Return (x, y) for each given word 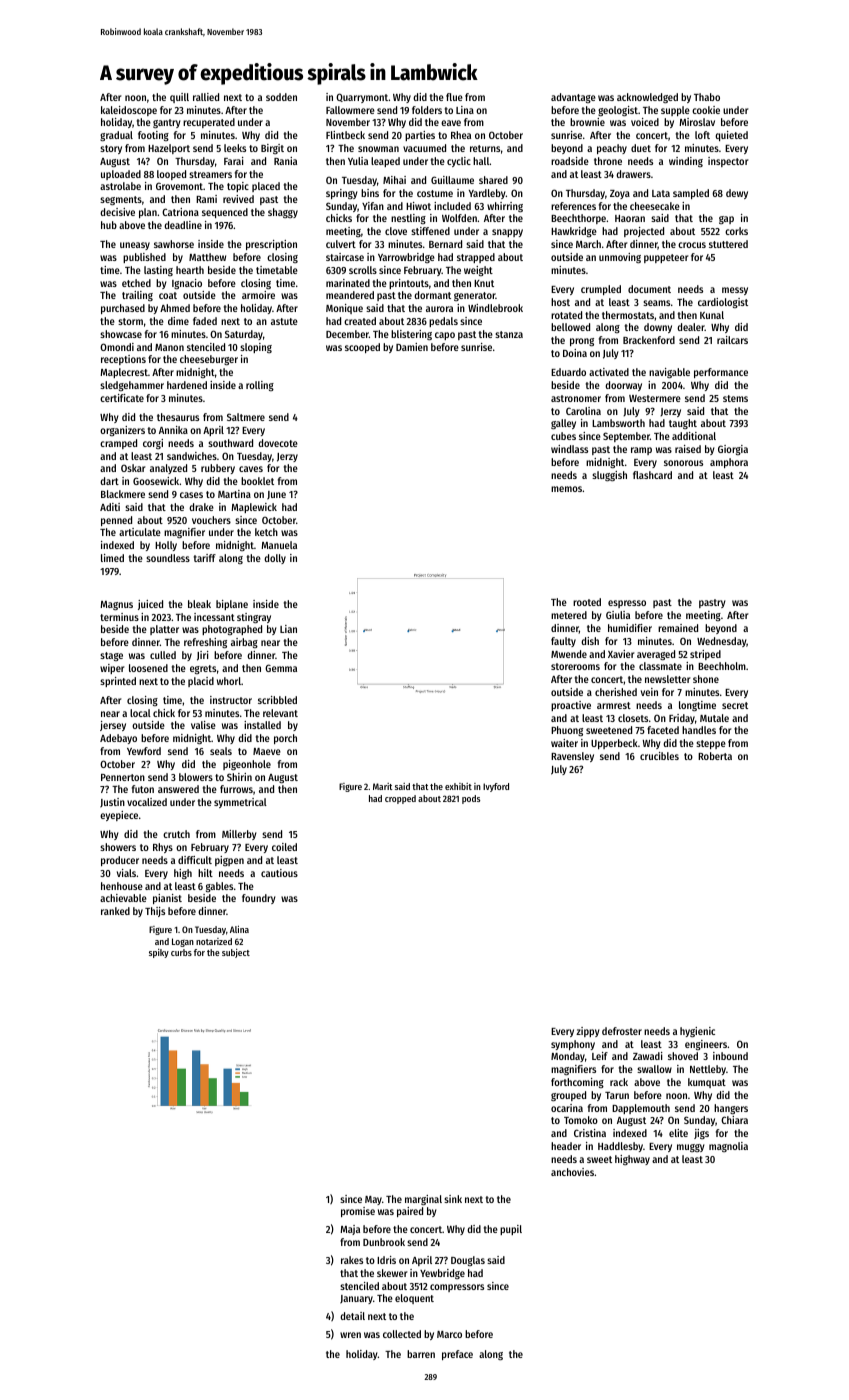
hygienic (697, 1032)
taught (683, 424)
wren (350, 1335)
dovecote (278, 443)
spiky (159, 953)
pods (471, 799)
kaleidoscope (129, 111)
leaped (385, 162)
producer (120, 861)
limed (112, 558)
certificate (122, 398)
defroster (622, 1031)
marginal (423, 1200)
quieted (731, 136)
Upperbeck (614, 744)
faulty (563, 642)
